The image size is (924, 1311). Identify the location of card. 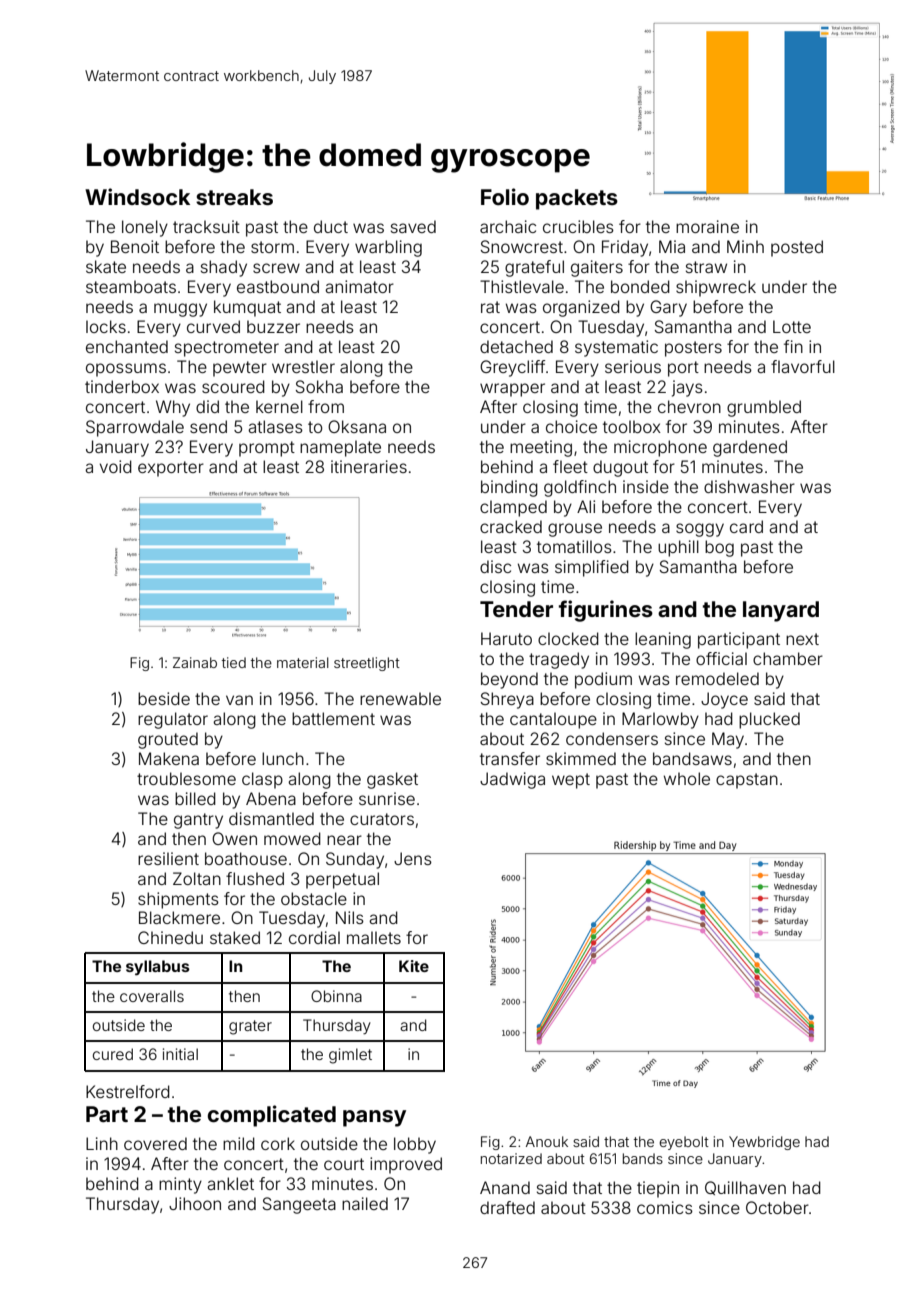
(746, 526).
